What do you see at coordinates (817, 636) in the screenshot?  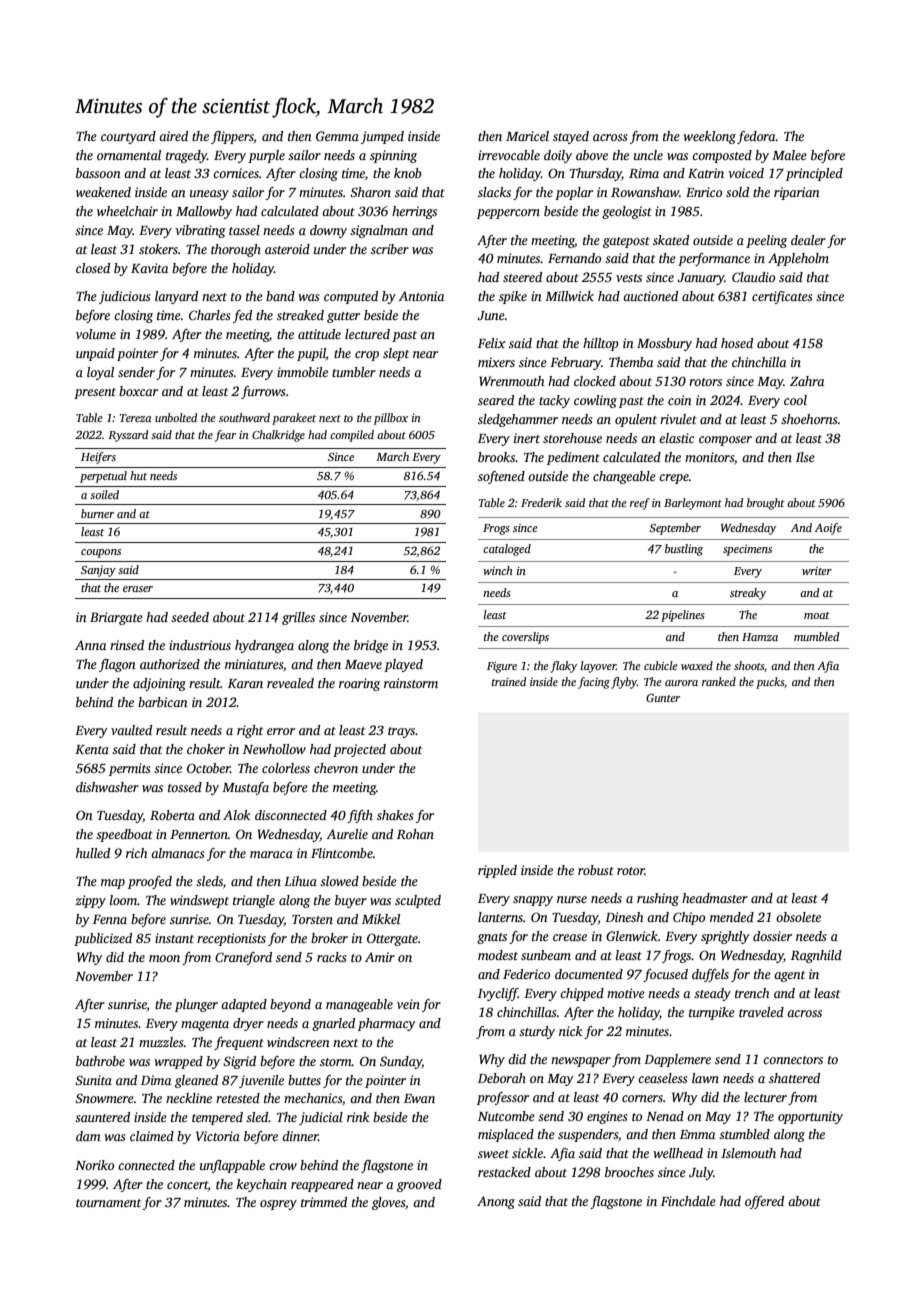 I see `mumbled` at bounding box center [817, 636].
